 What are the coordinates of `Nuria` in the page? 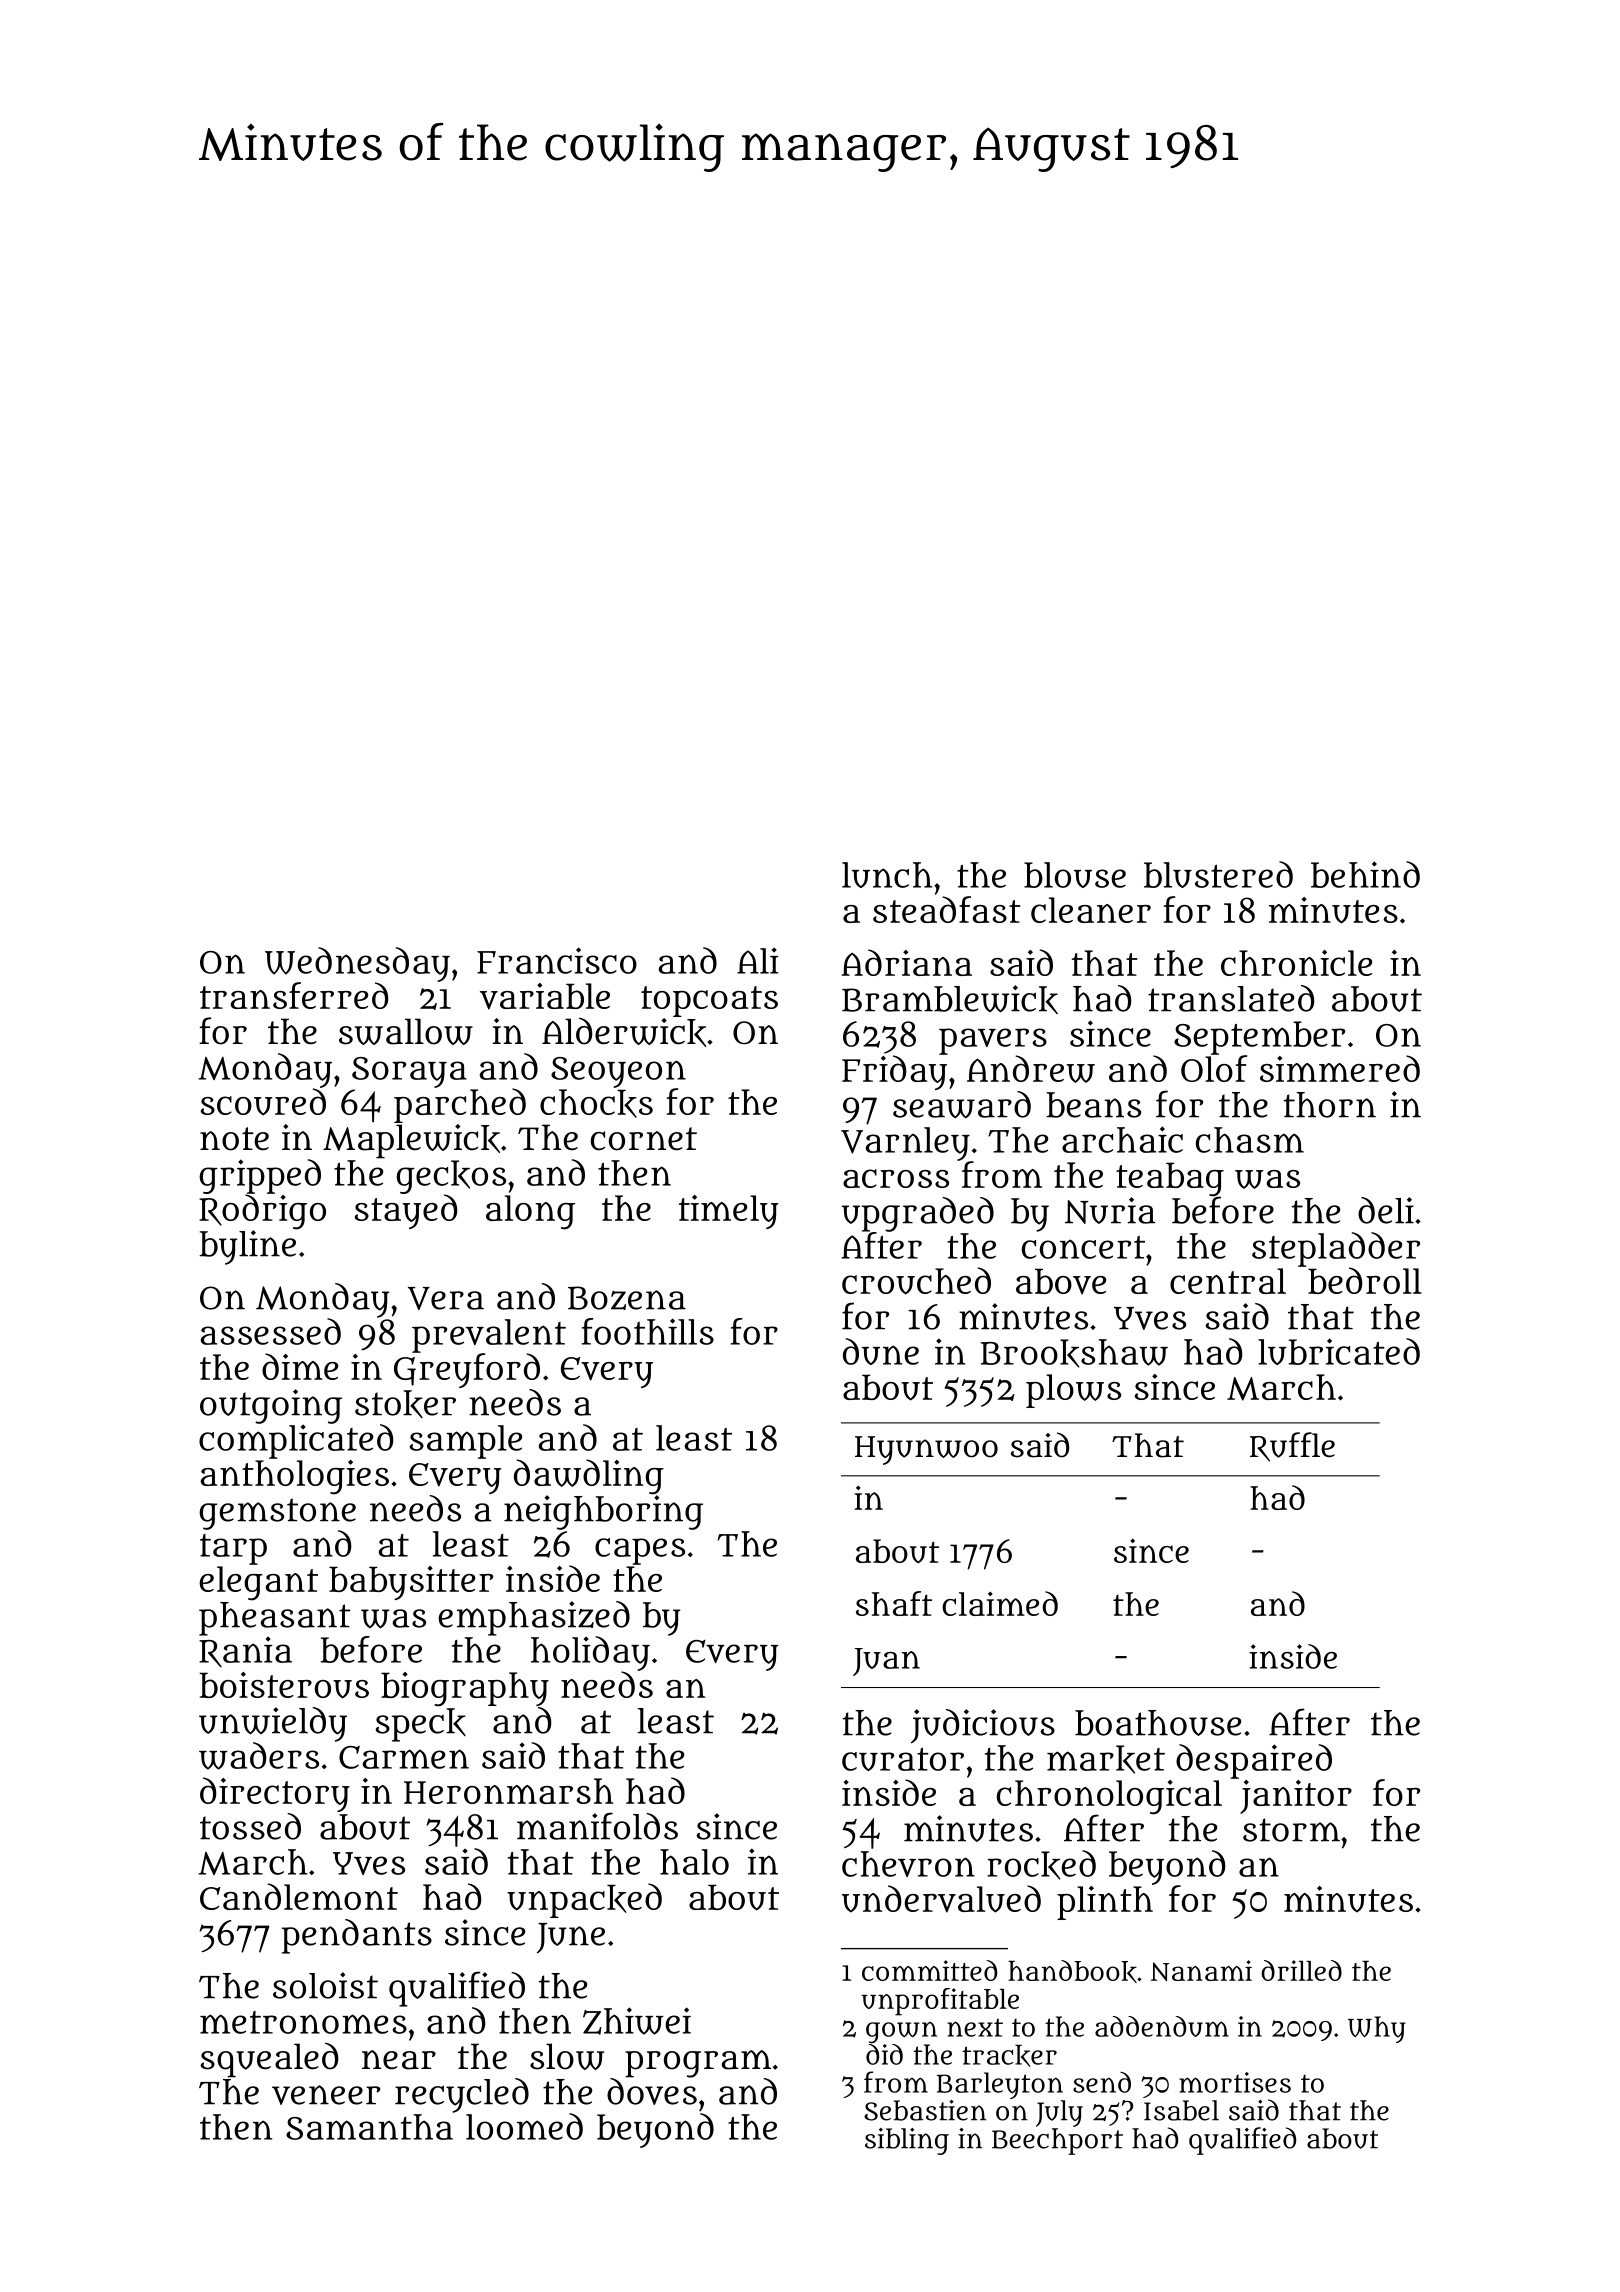 It's located at (1110, 1210).
